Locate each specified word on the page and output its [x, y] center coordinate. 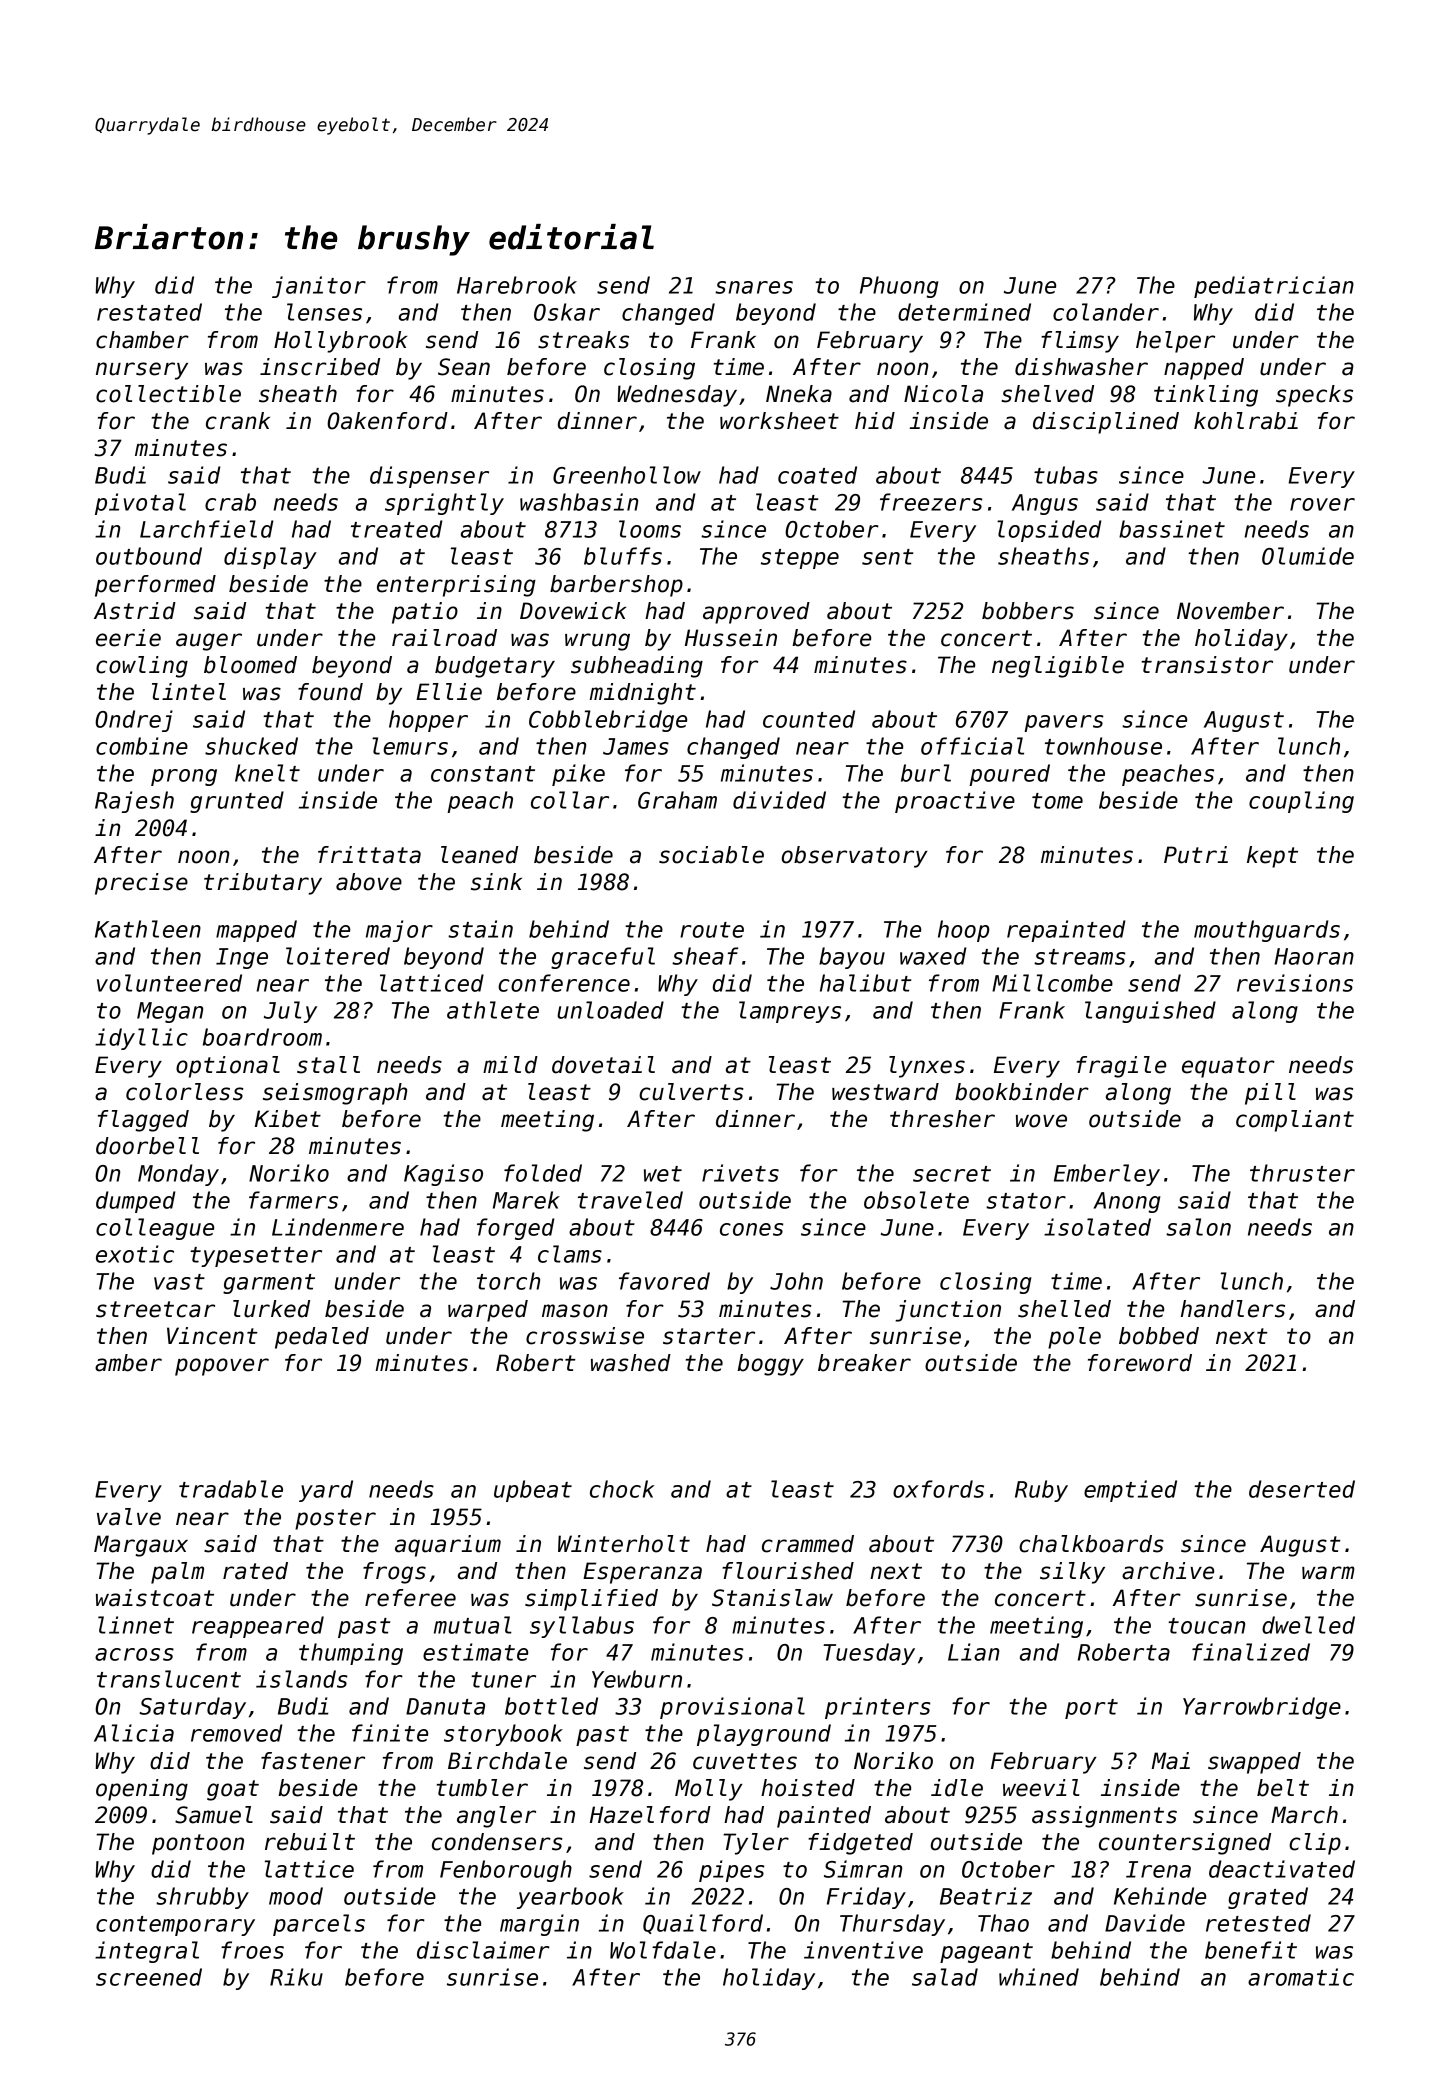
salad [945, 1977]
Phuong [899, 287]
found [330, 692]
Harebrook [517, 285]
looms [650, 529]
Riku [296, 1977]
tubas [1066, 475]
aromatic [1301, 1977]
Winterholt [624, 1544]
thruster [1302, 1173]
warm [1328, 1573]
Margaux [141, 1546]
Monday [178, 1175]
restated [149, 312]
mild [510, 1065]
